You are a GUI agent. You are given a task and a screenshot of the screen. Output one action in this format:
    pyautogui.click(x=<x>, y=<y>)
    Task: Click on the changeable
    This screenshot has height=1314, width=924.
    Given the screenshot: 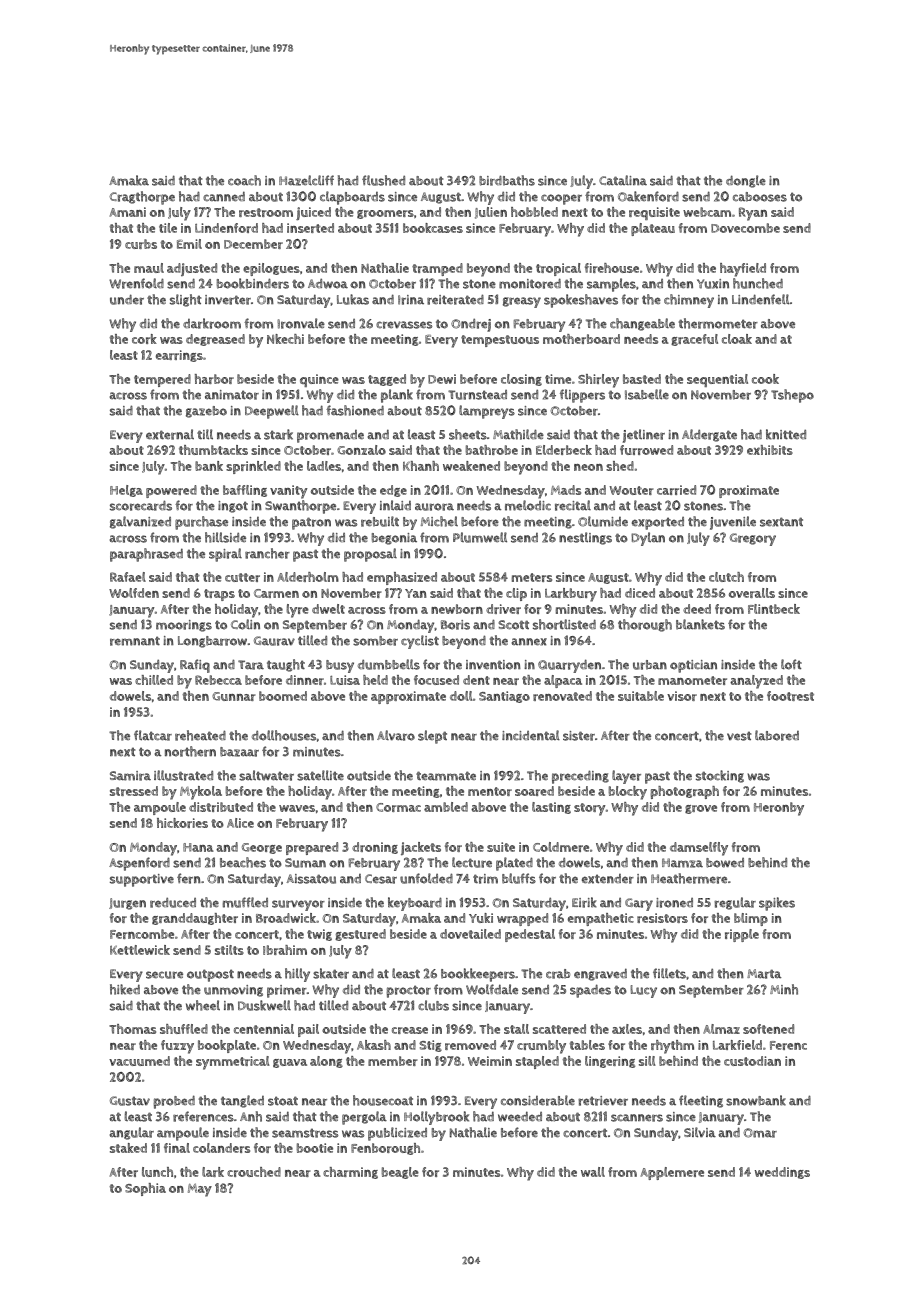 What is the action you would take?
    pyautogui.click(x=642, y=324)
